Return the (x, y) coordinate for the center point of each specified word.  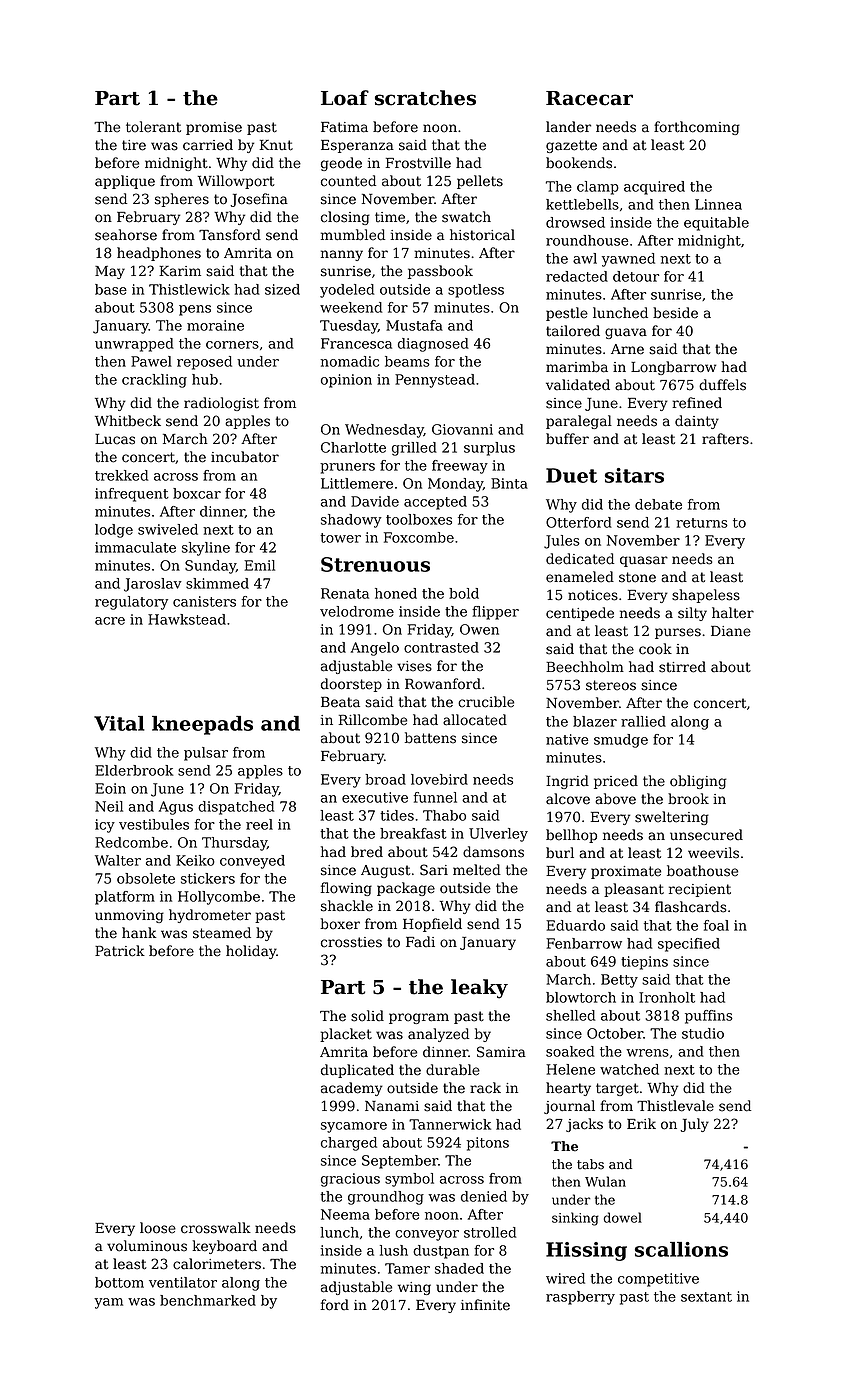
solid (367, 1016)
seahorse (126, 235)
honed (396, 593)
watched (629, 1069)
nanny (342, 255)
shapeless (706, 596)
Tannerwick (450, 1124)
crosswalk (216, 1228)
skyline (206, 549)
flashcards (691, 907)
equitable (716, 224)
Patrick (120, 951)
